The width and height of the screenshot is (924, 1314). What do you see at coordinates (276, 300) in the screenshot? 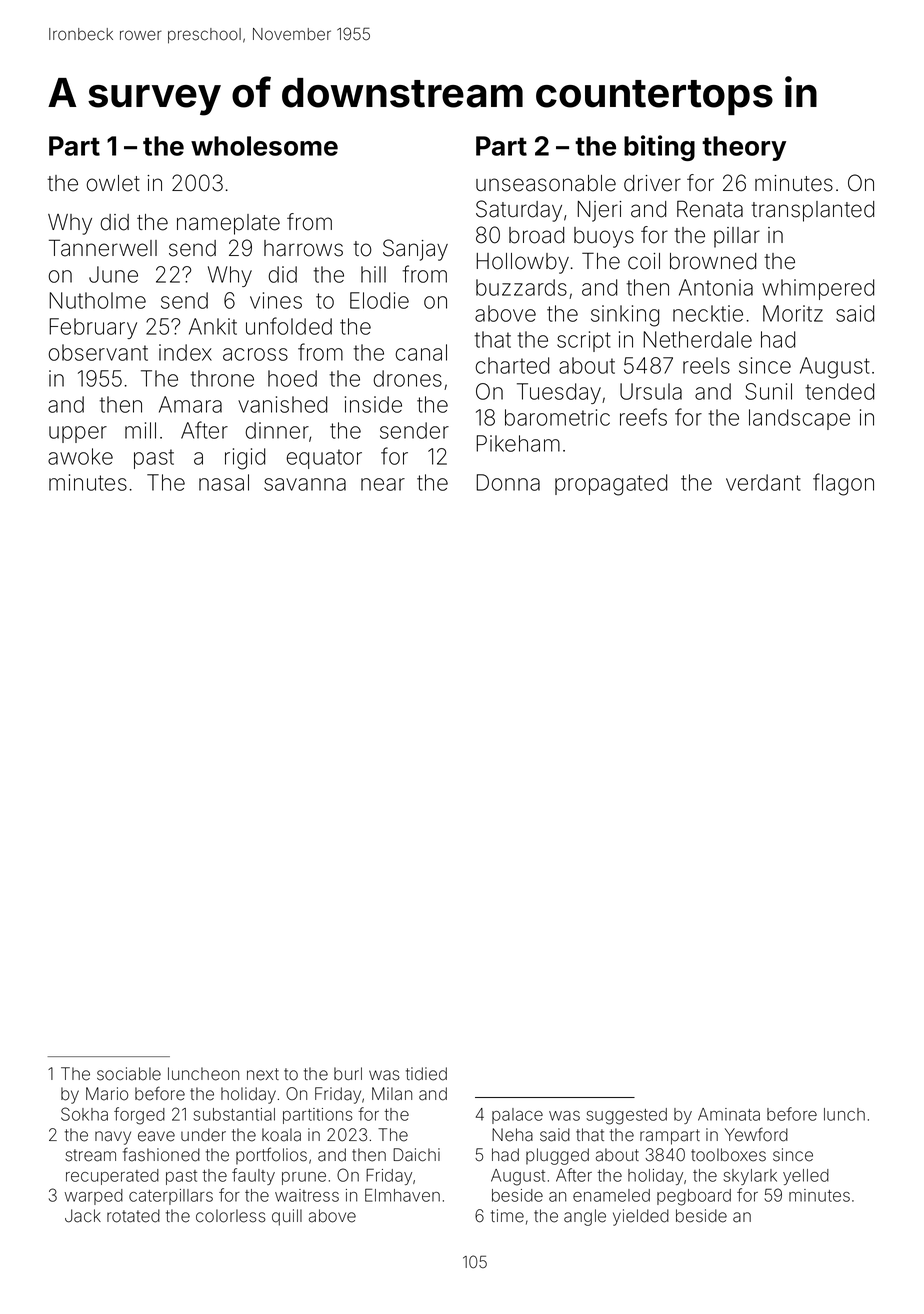
I see `vines` at bounding box center [276, 300].
